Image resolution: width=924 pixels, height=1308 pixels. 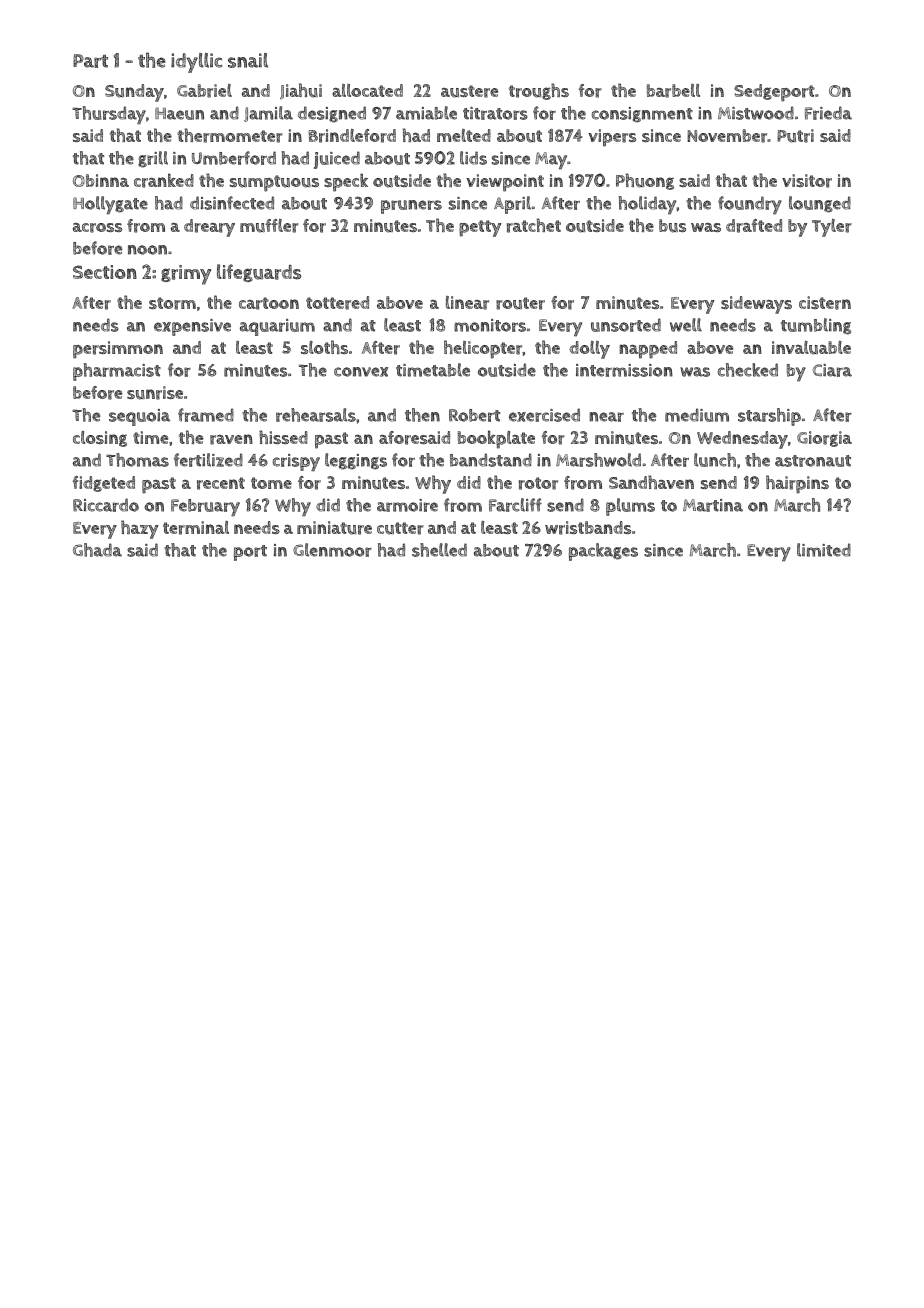 I want to click on Riccardo, so click(x=106, y=505).
